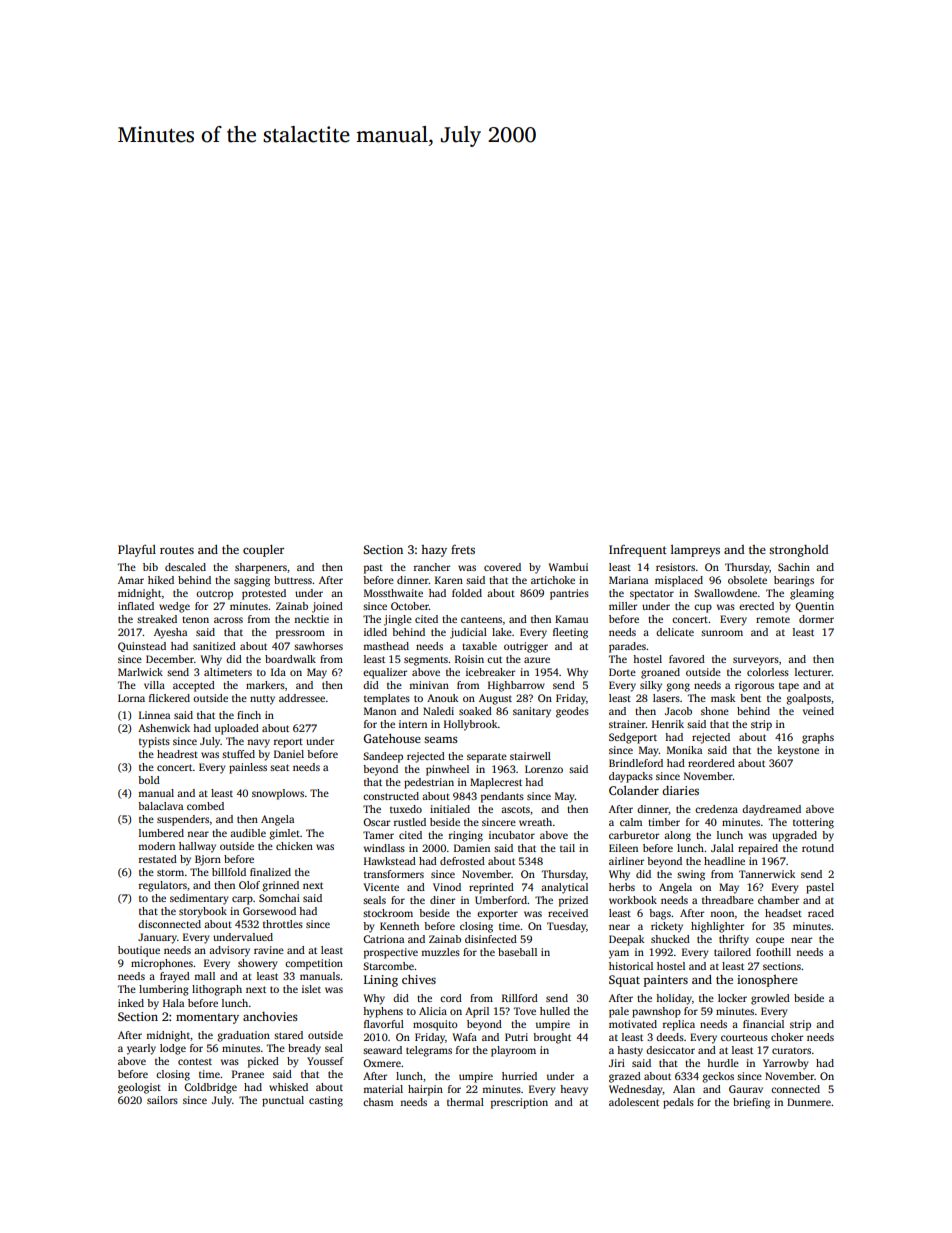 This page has width=952, height=1233. Describe the element at coordinates (799, 551) in the page. I see `stronghold` at that location.
